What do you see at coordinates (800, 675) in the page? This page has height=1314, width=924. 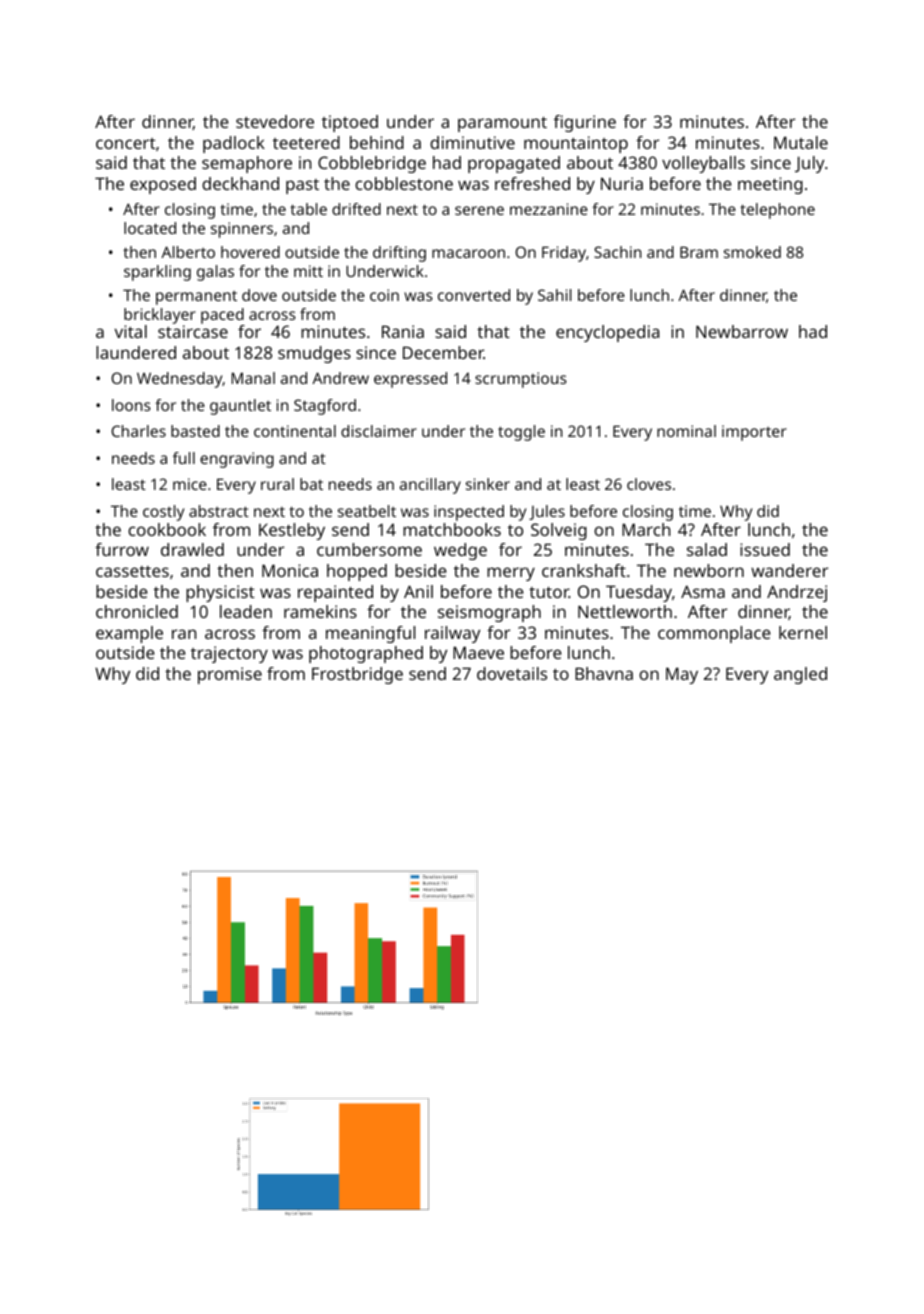 I see `angled` at bounding box center [800, 675].
